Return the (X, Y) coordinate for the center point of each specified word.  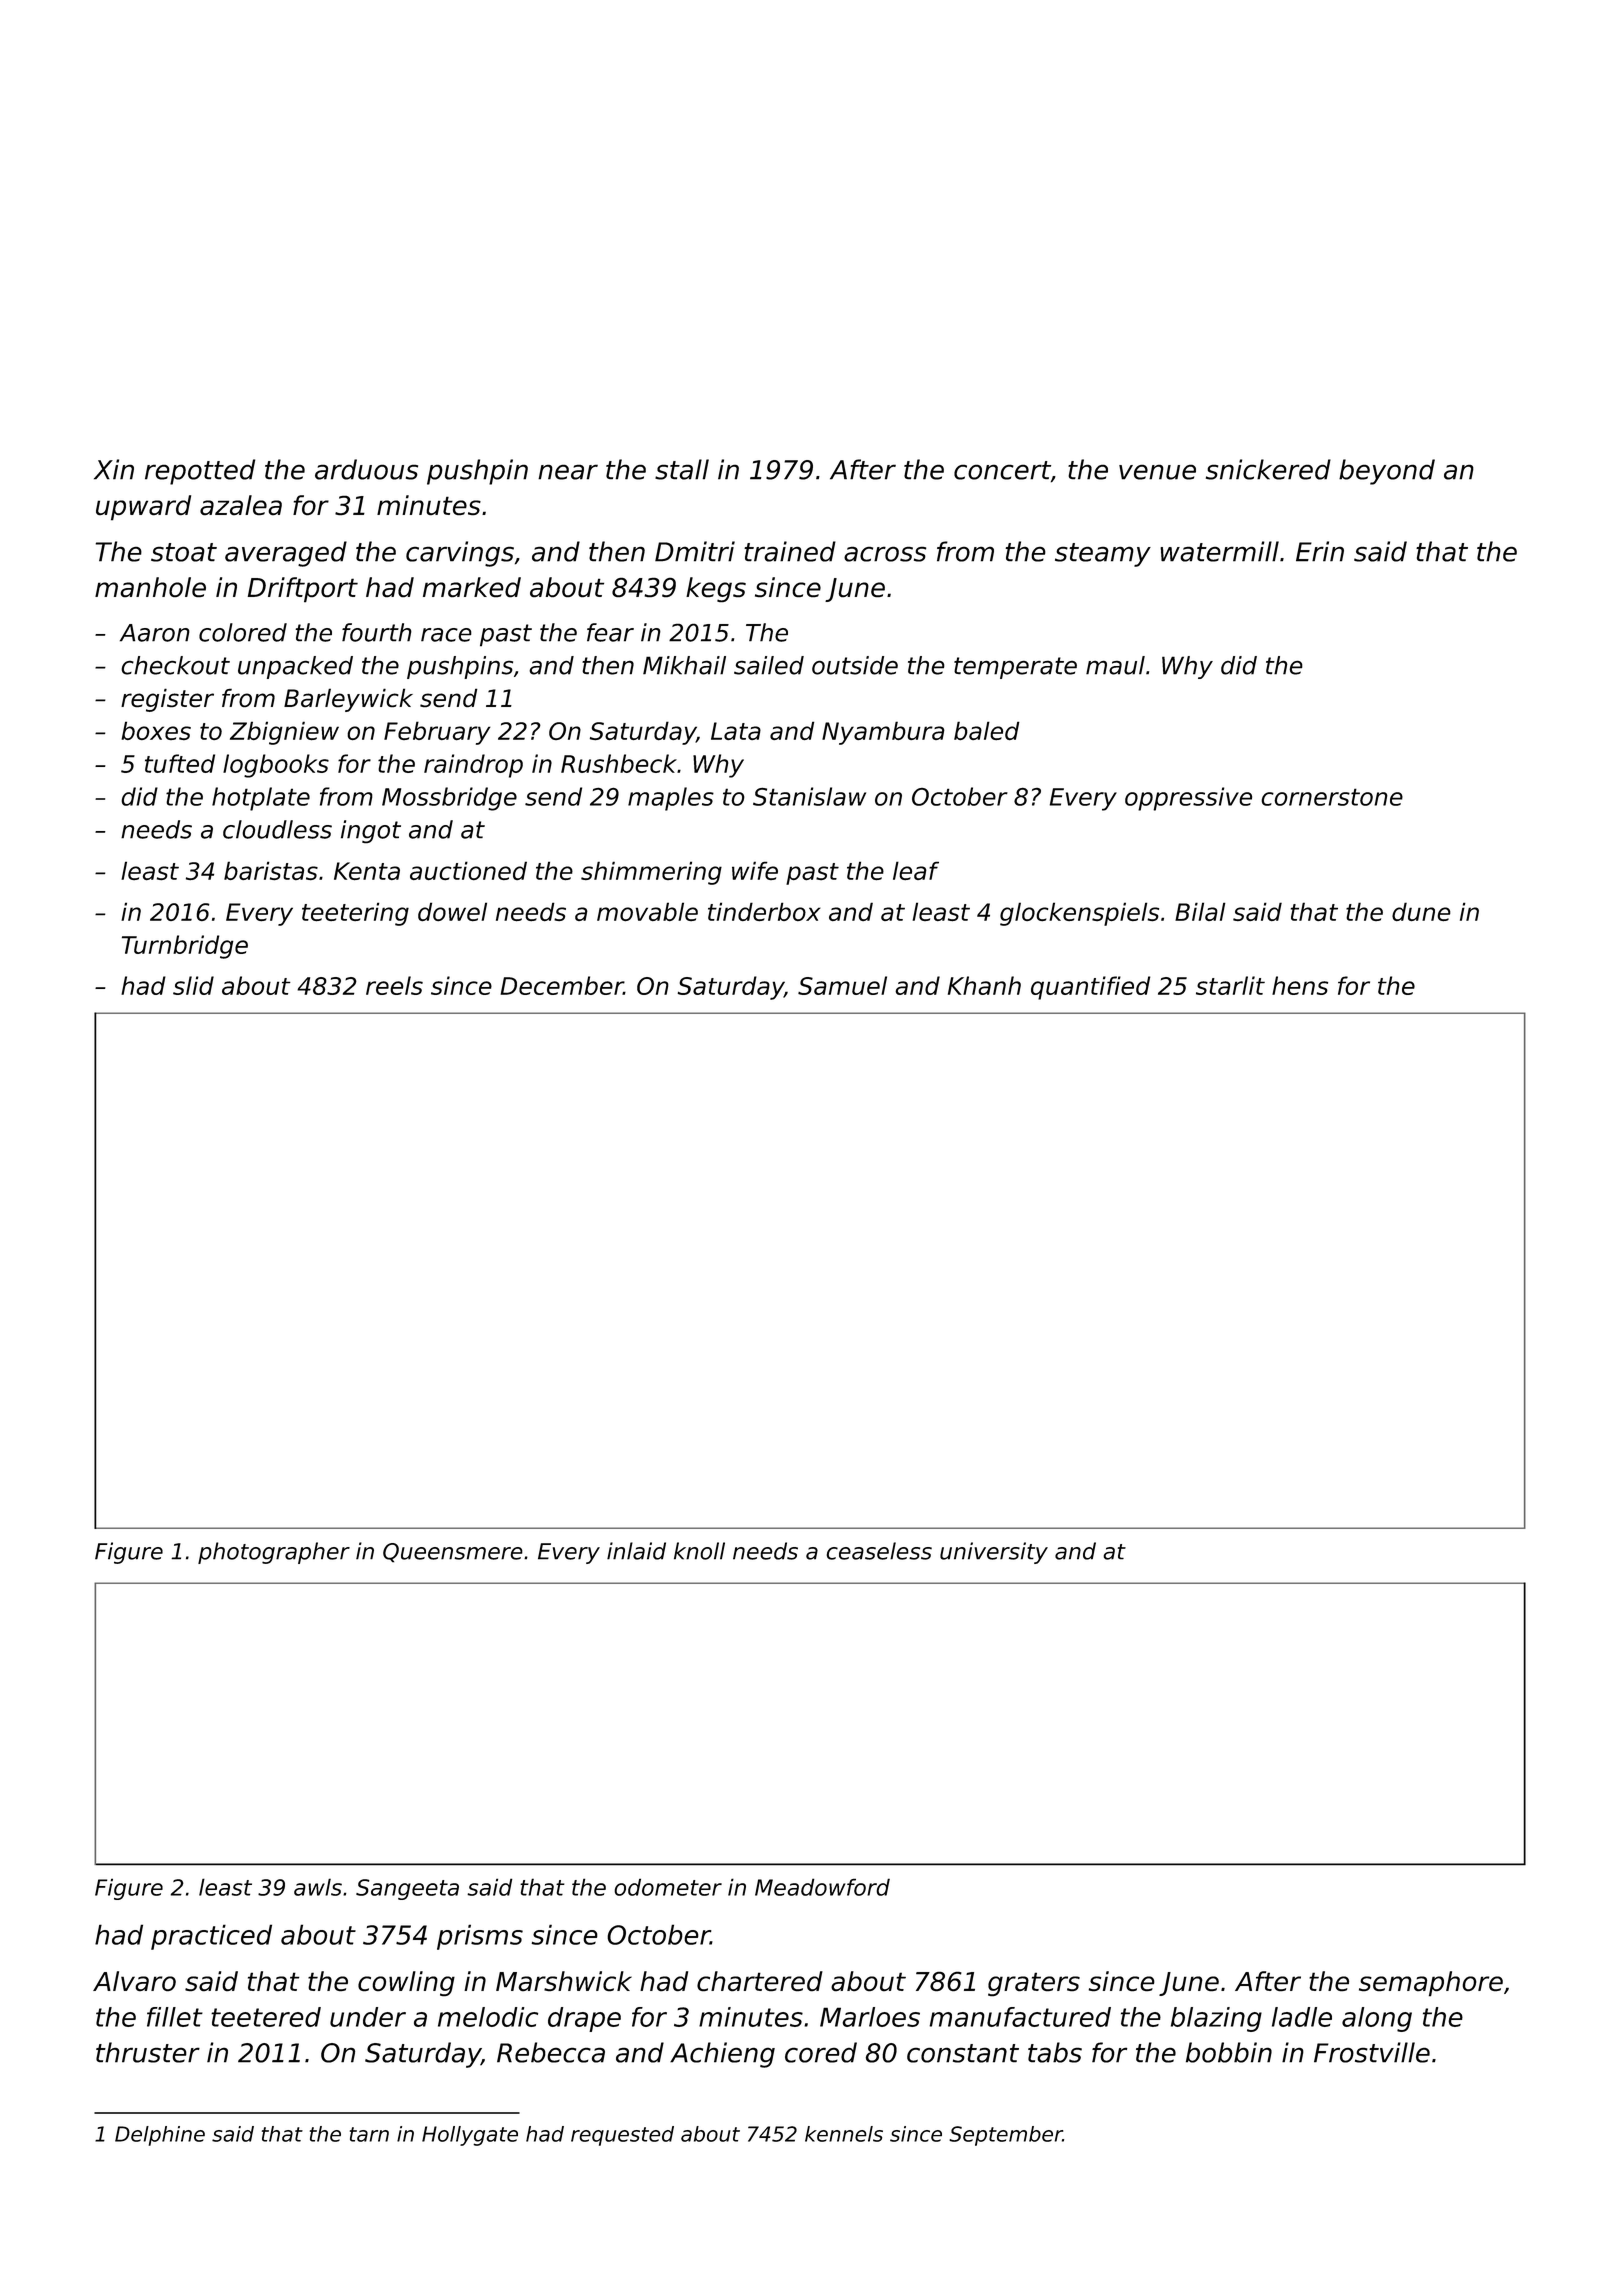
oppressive (1188, 799)
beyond (1387, 472)
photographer (274, 1553)
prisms (480, 1937)
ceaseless (879, 1551)
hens (1300, 985)
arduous (366, 469)
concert (1002, 470)
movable (647, 911)
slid (193, 985)
